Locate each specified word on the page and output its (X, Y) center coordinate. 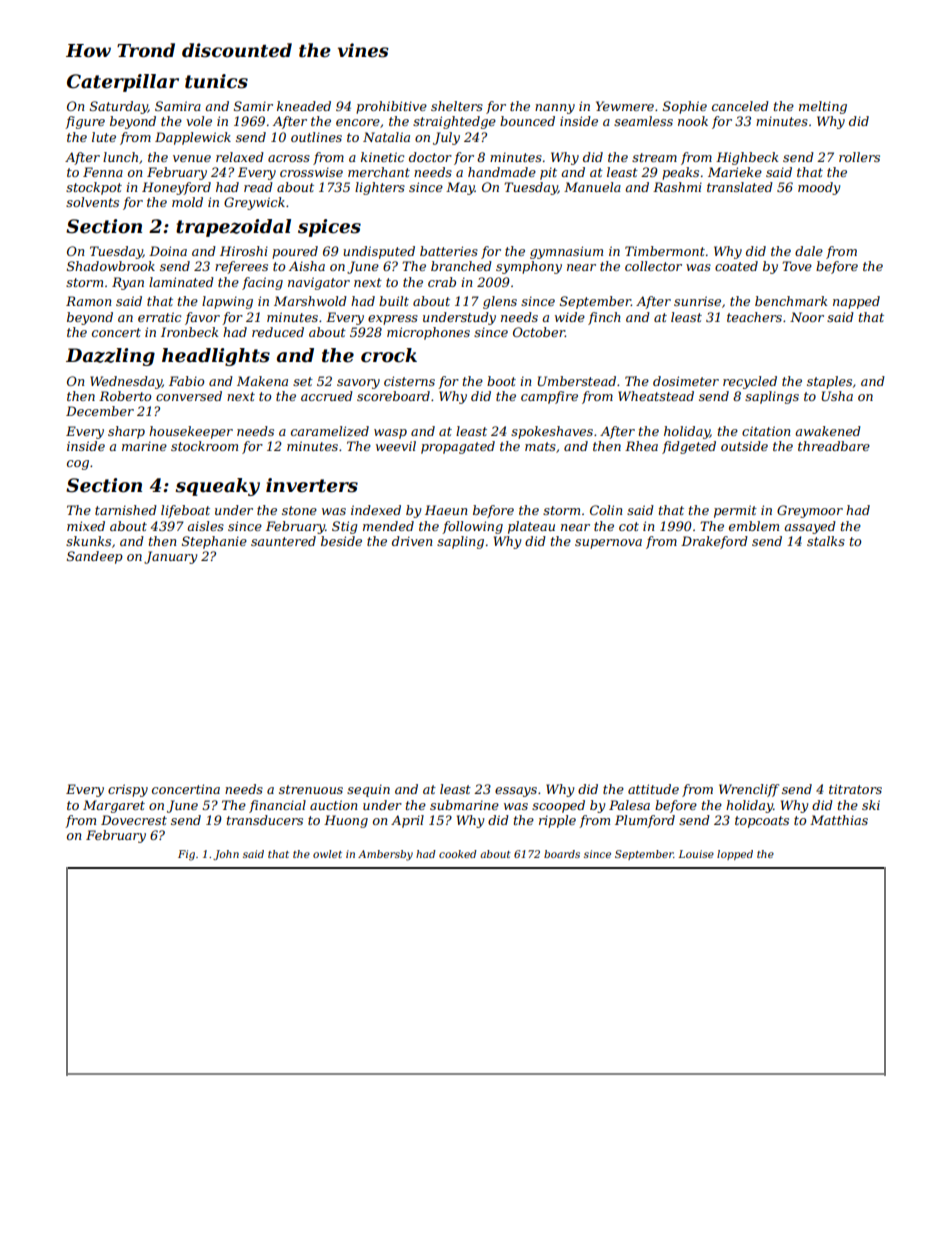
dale (809, 251)
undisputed (379, 252)
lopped (735, 855)
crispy (128, 790)
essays (516, 792)
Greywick (254, 203)
